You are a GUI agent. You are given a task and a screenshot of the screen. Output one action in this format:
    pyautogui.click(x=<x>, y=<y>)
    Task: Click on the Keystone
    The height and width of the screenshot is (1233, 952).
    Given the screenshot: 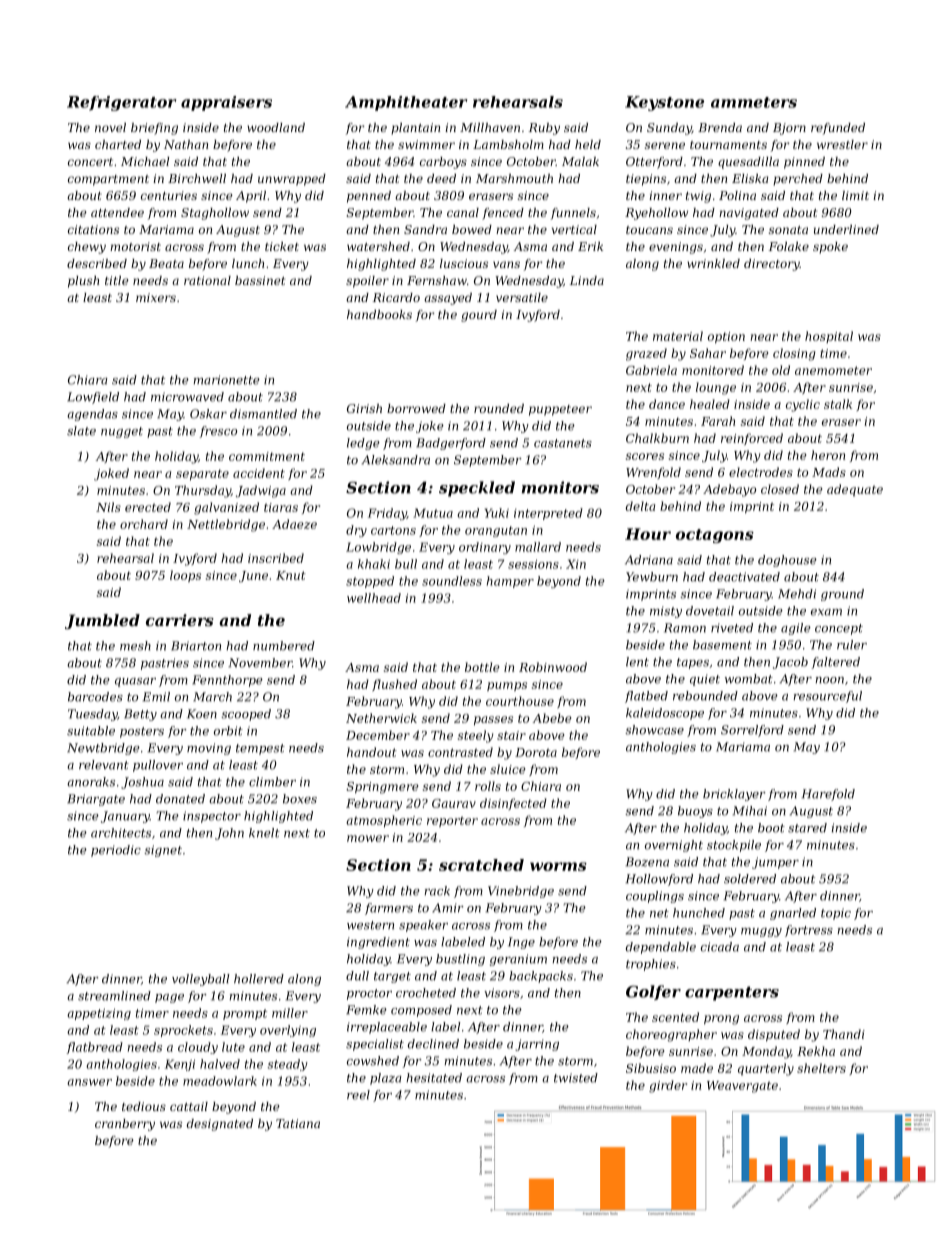 What is the action you would take?
    pyautogui.click(x=664, y=103)
